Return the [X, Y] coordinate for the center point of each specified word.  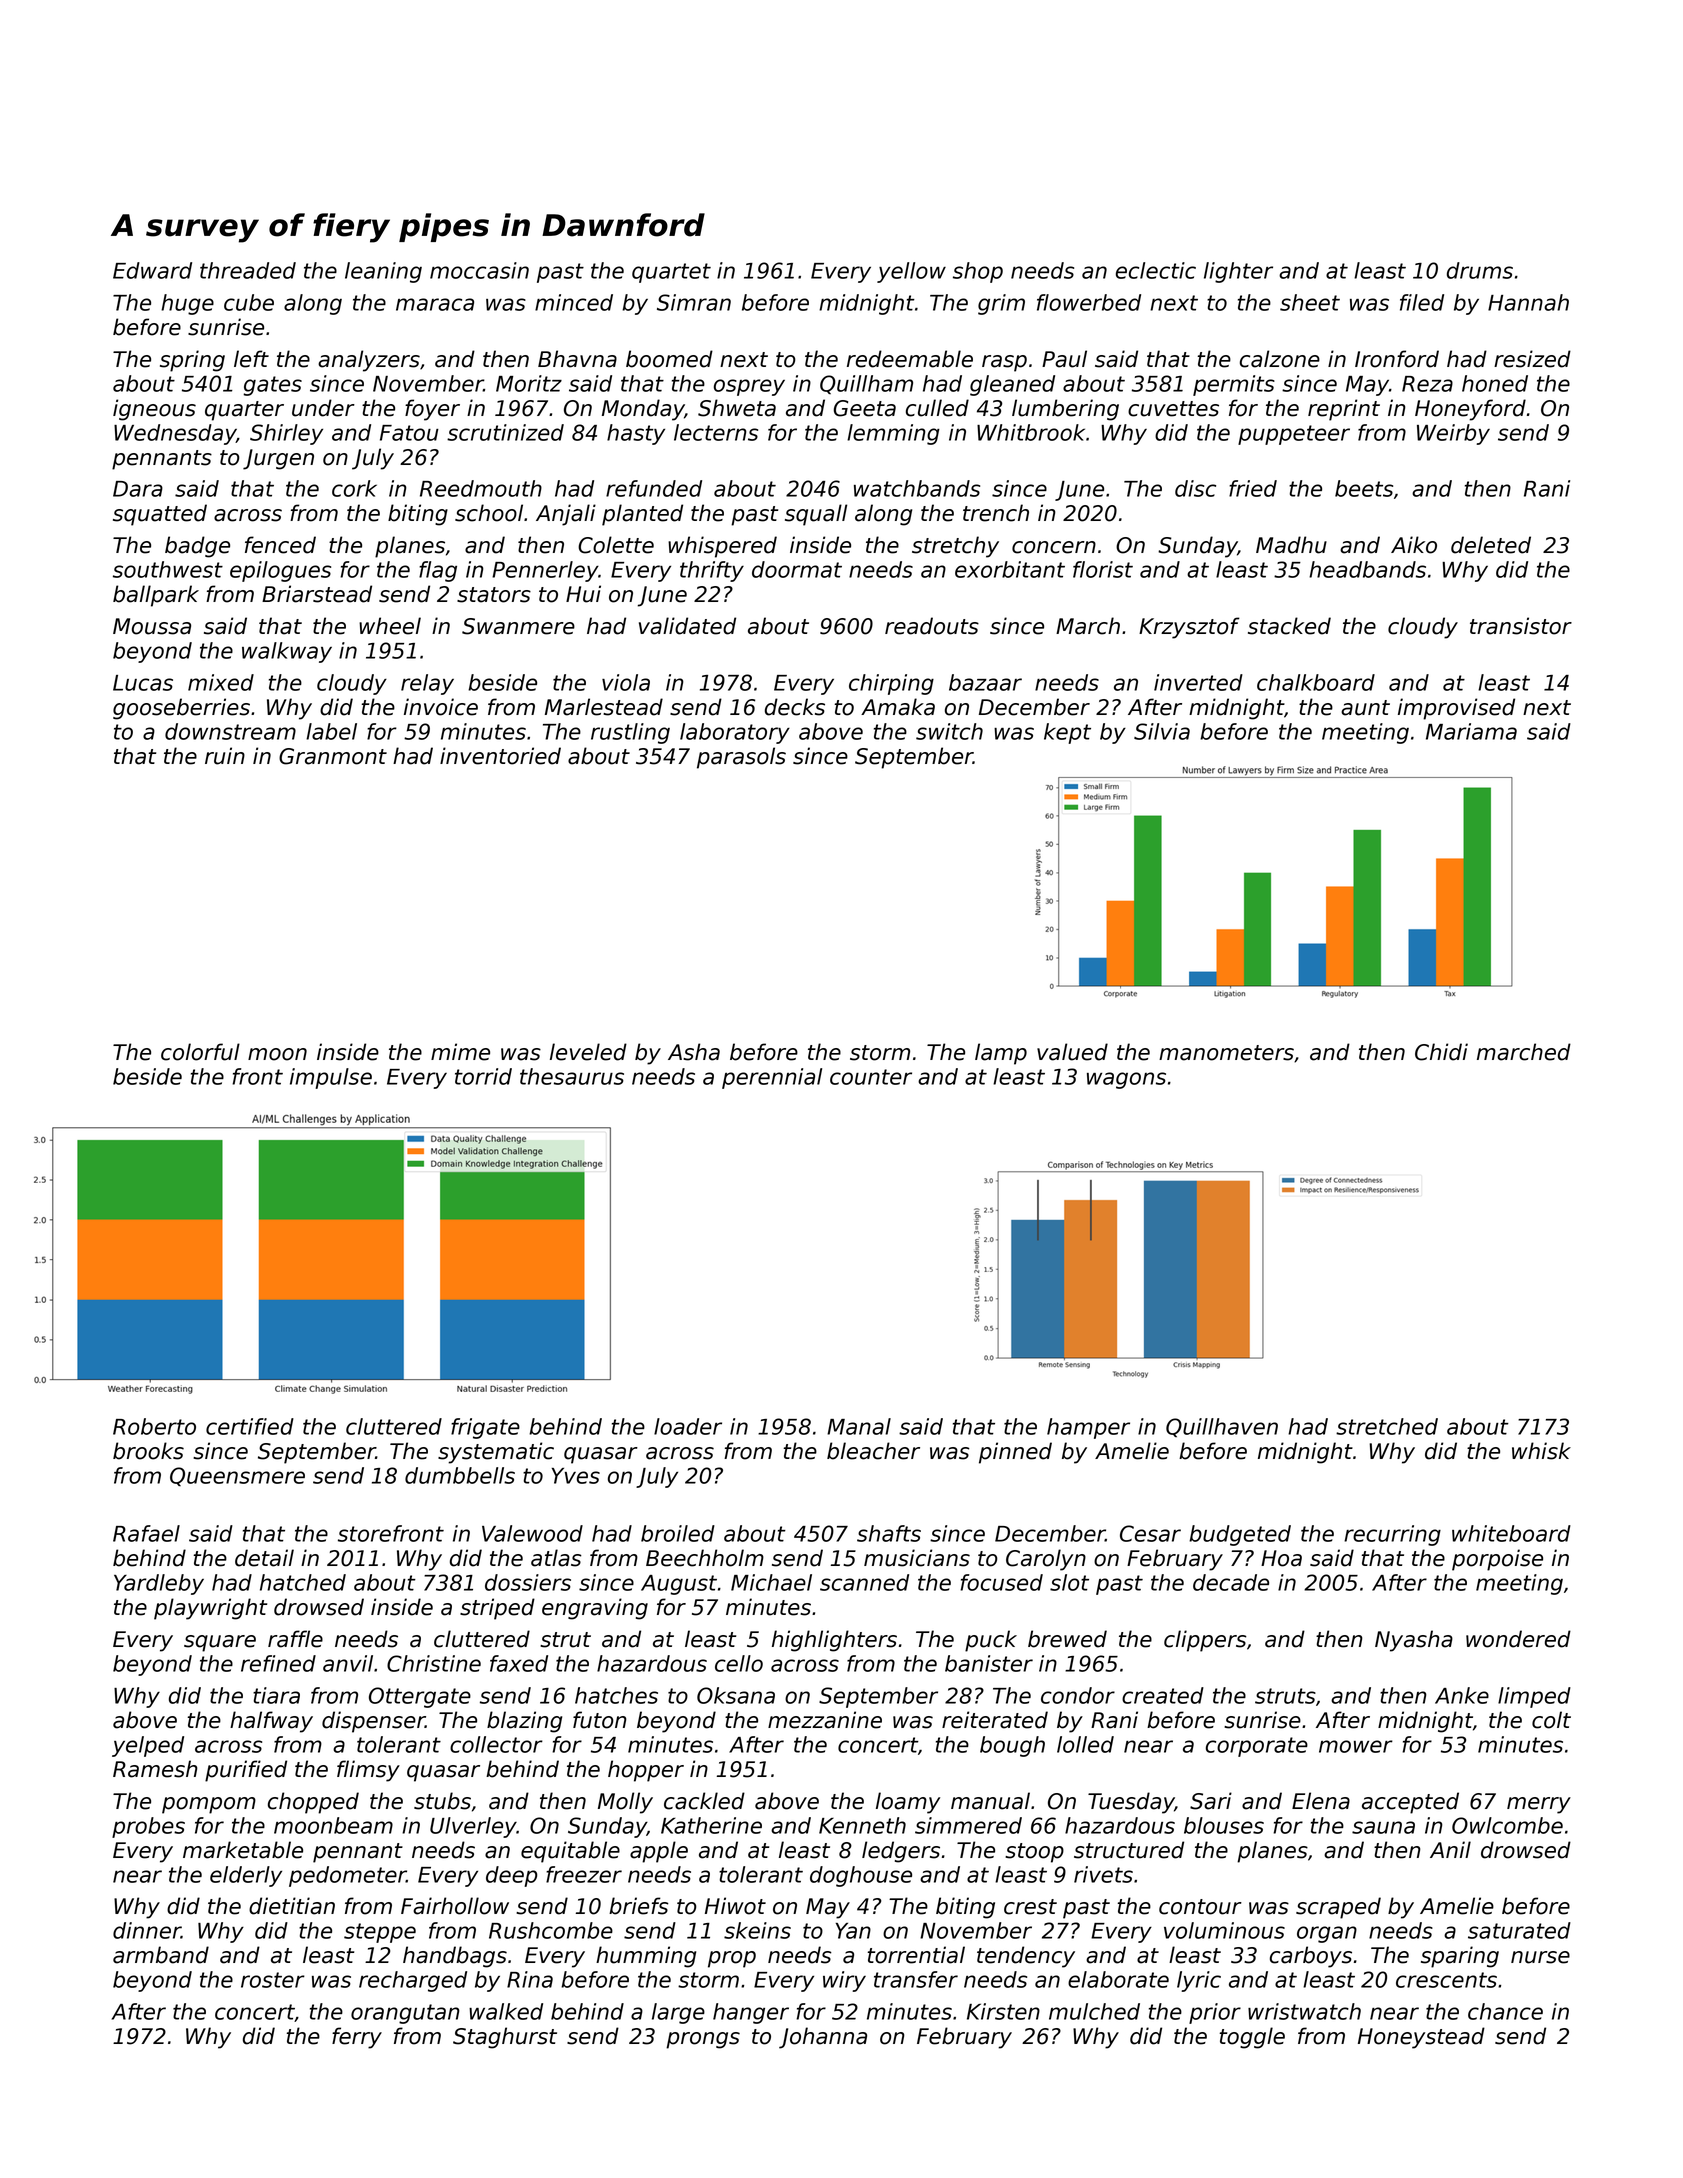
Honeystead [1421, 2038]
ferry [357, 2038]
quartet [671, 273]
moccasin [479, 270]
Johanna [823, 2038]
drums [1480, 270]
